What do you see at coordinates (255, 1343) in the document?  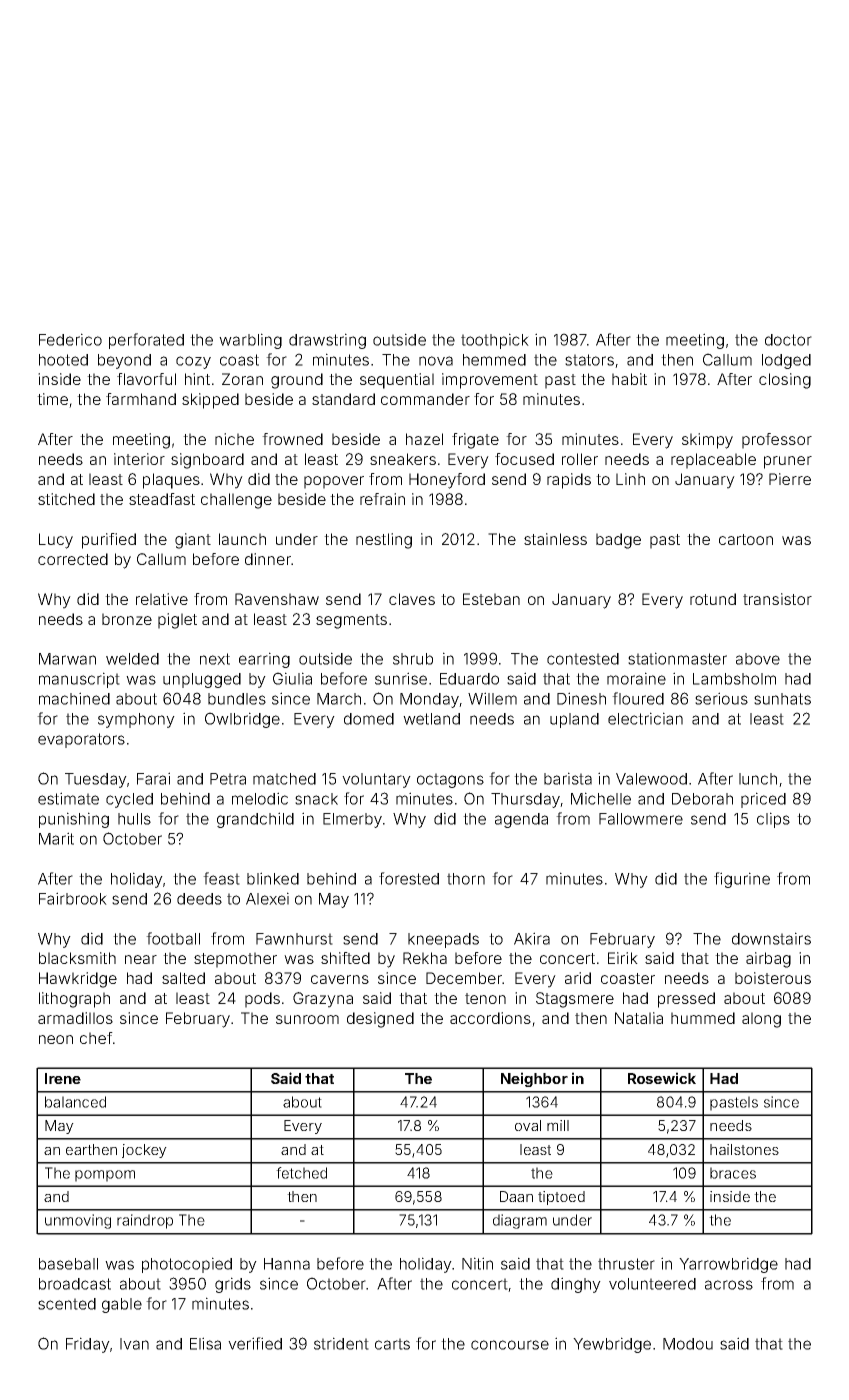 I see `verified` at bounding box center [255, 1343].
